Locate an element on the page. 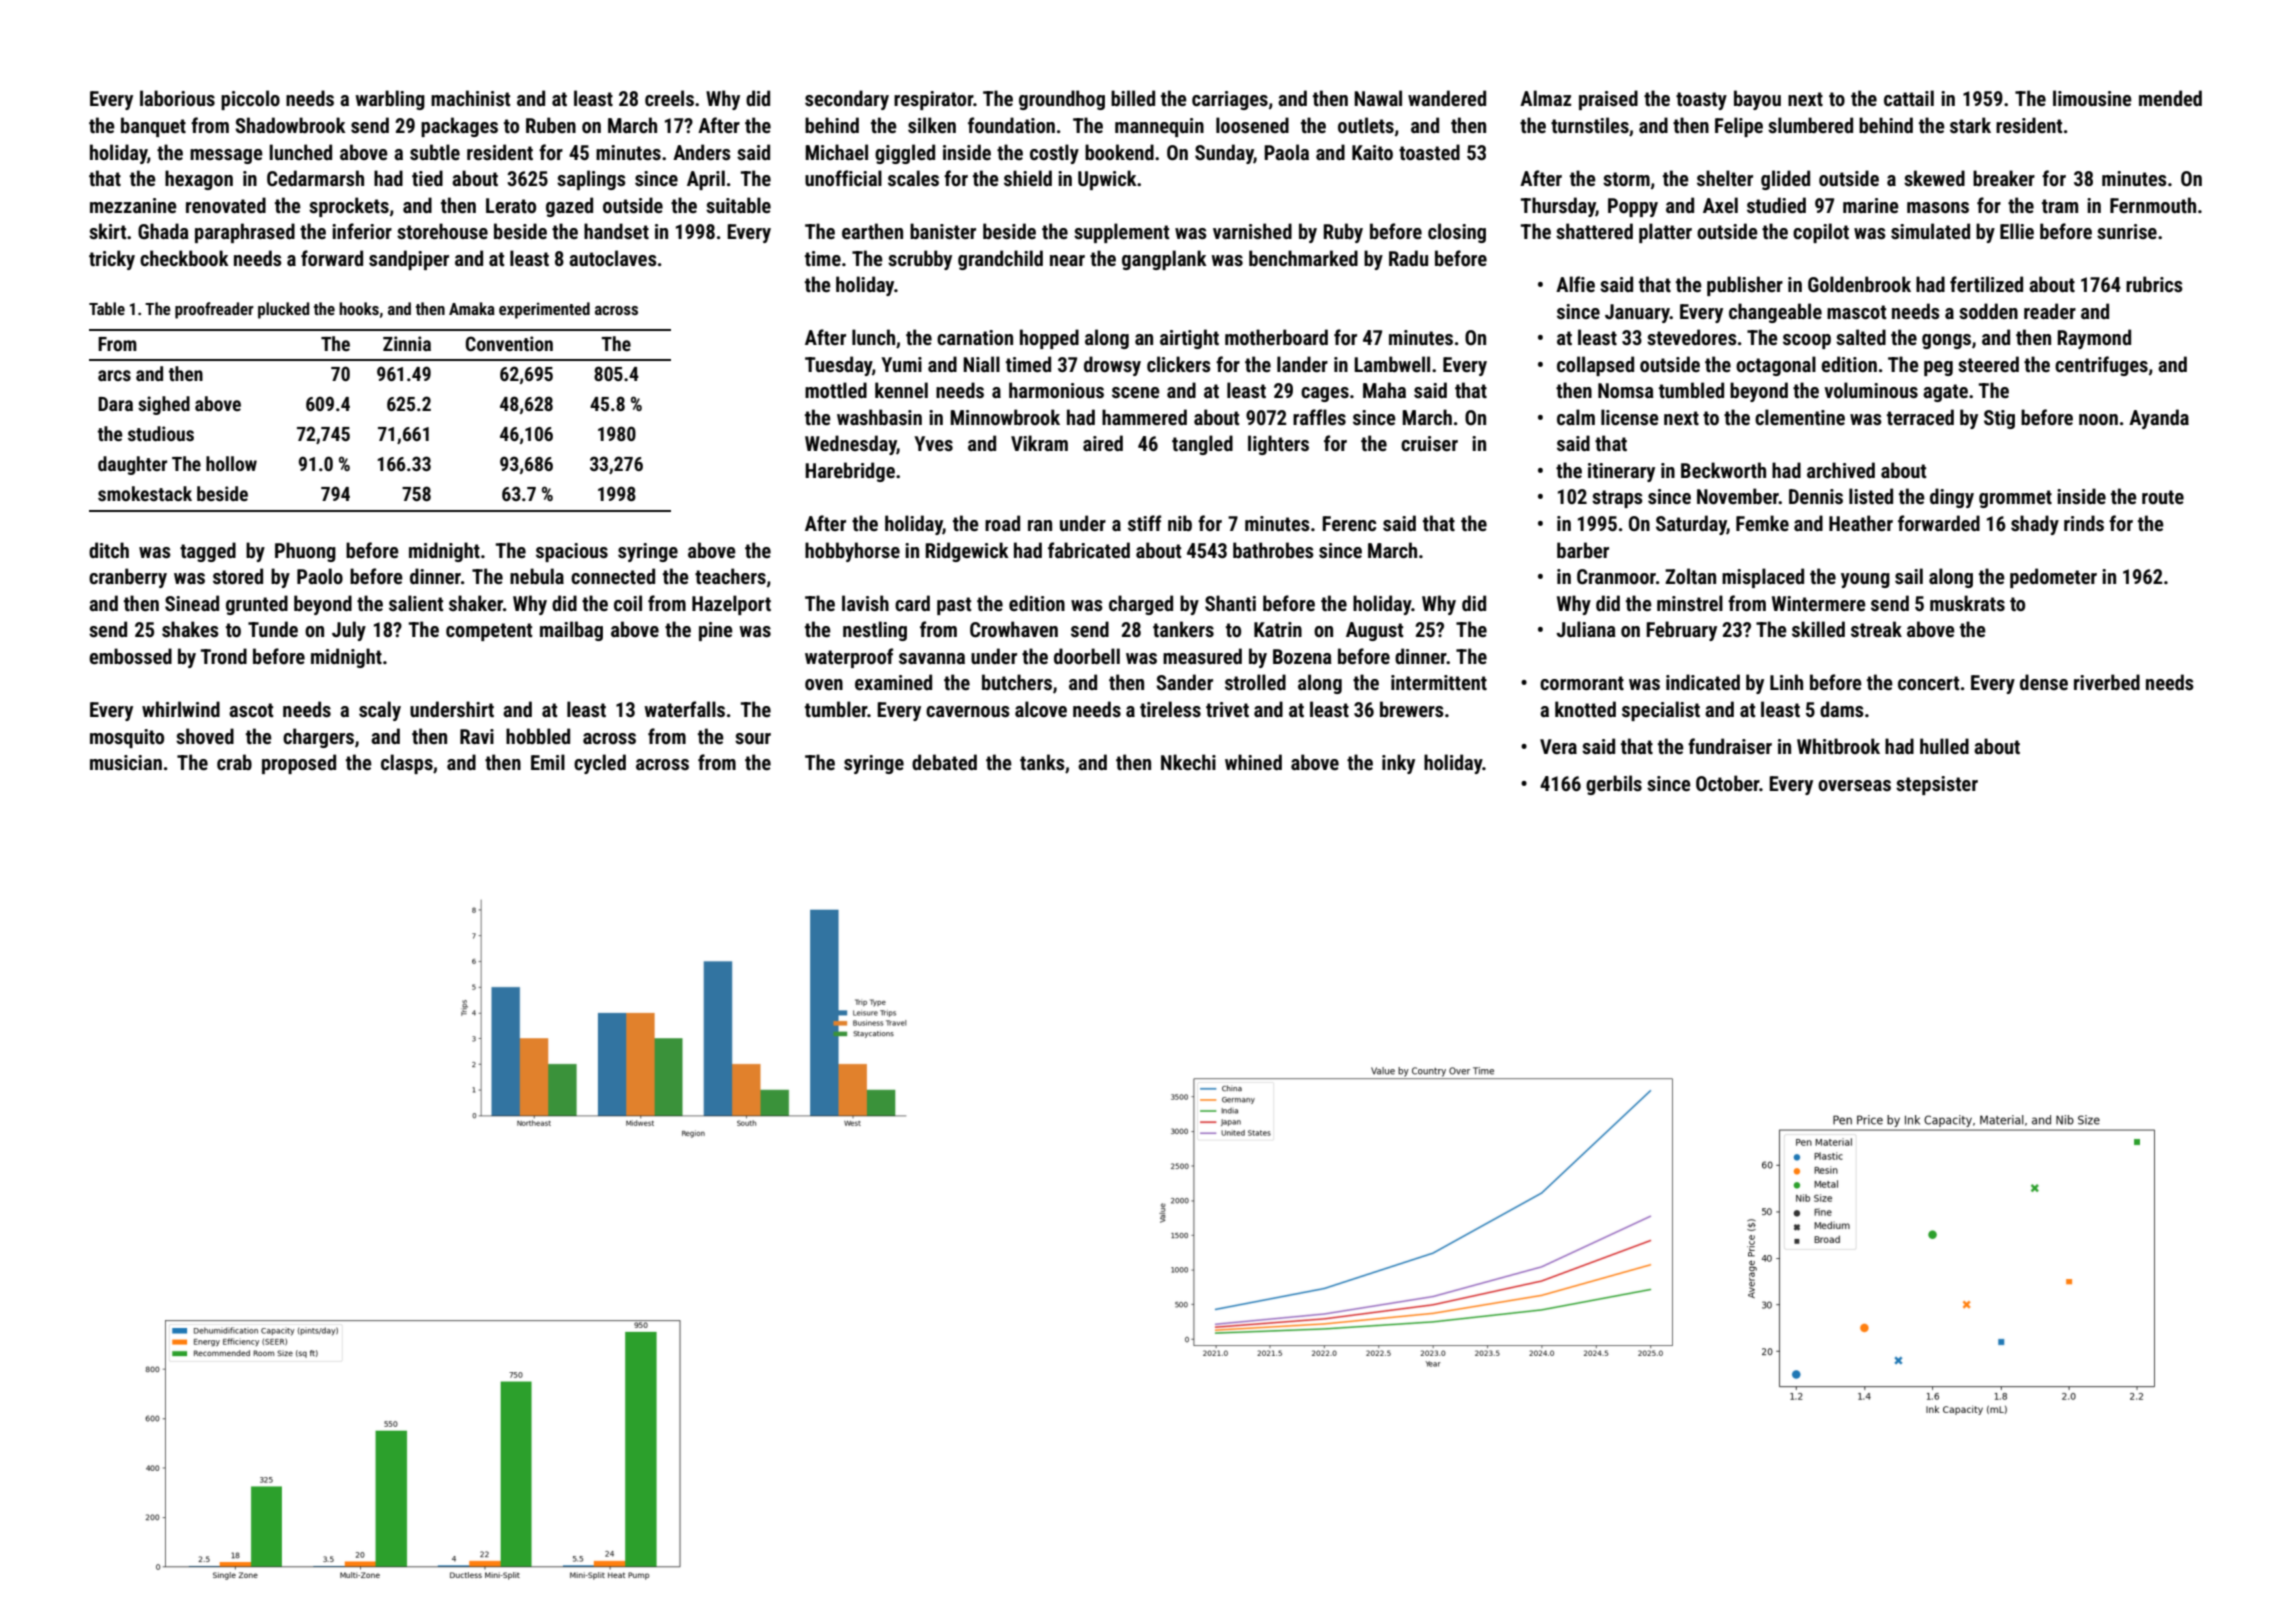  billed is located at coordinates (1133, 98).
